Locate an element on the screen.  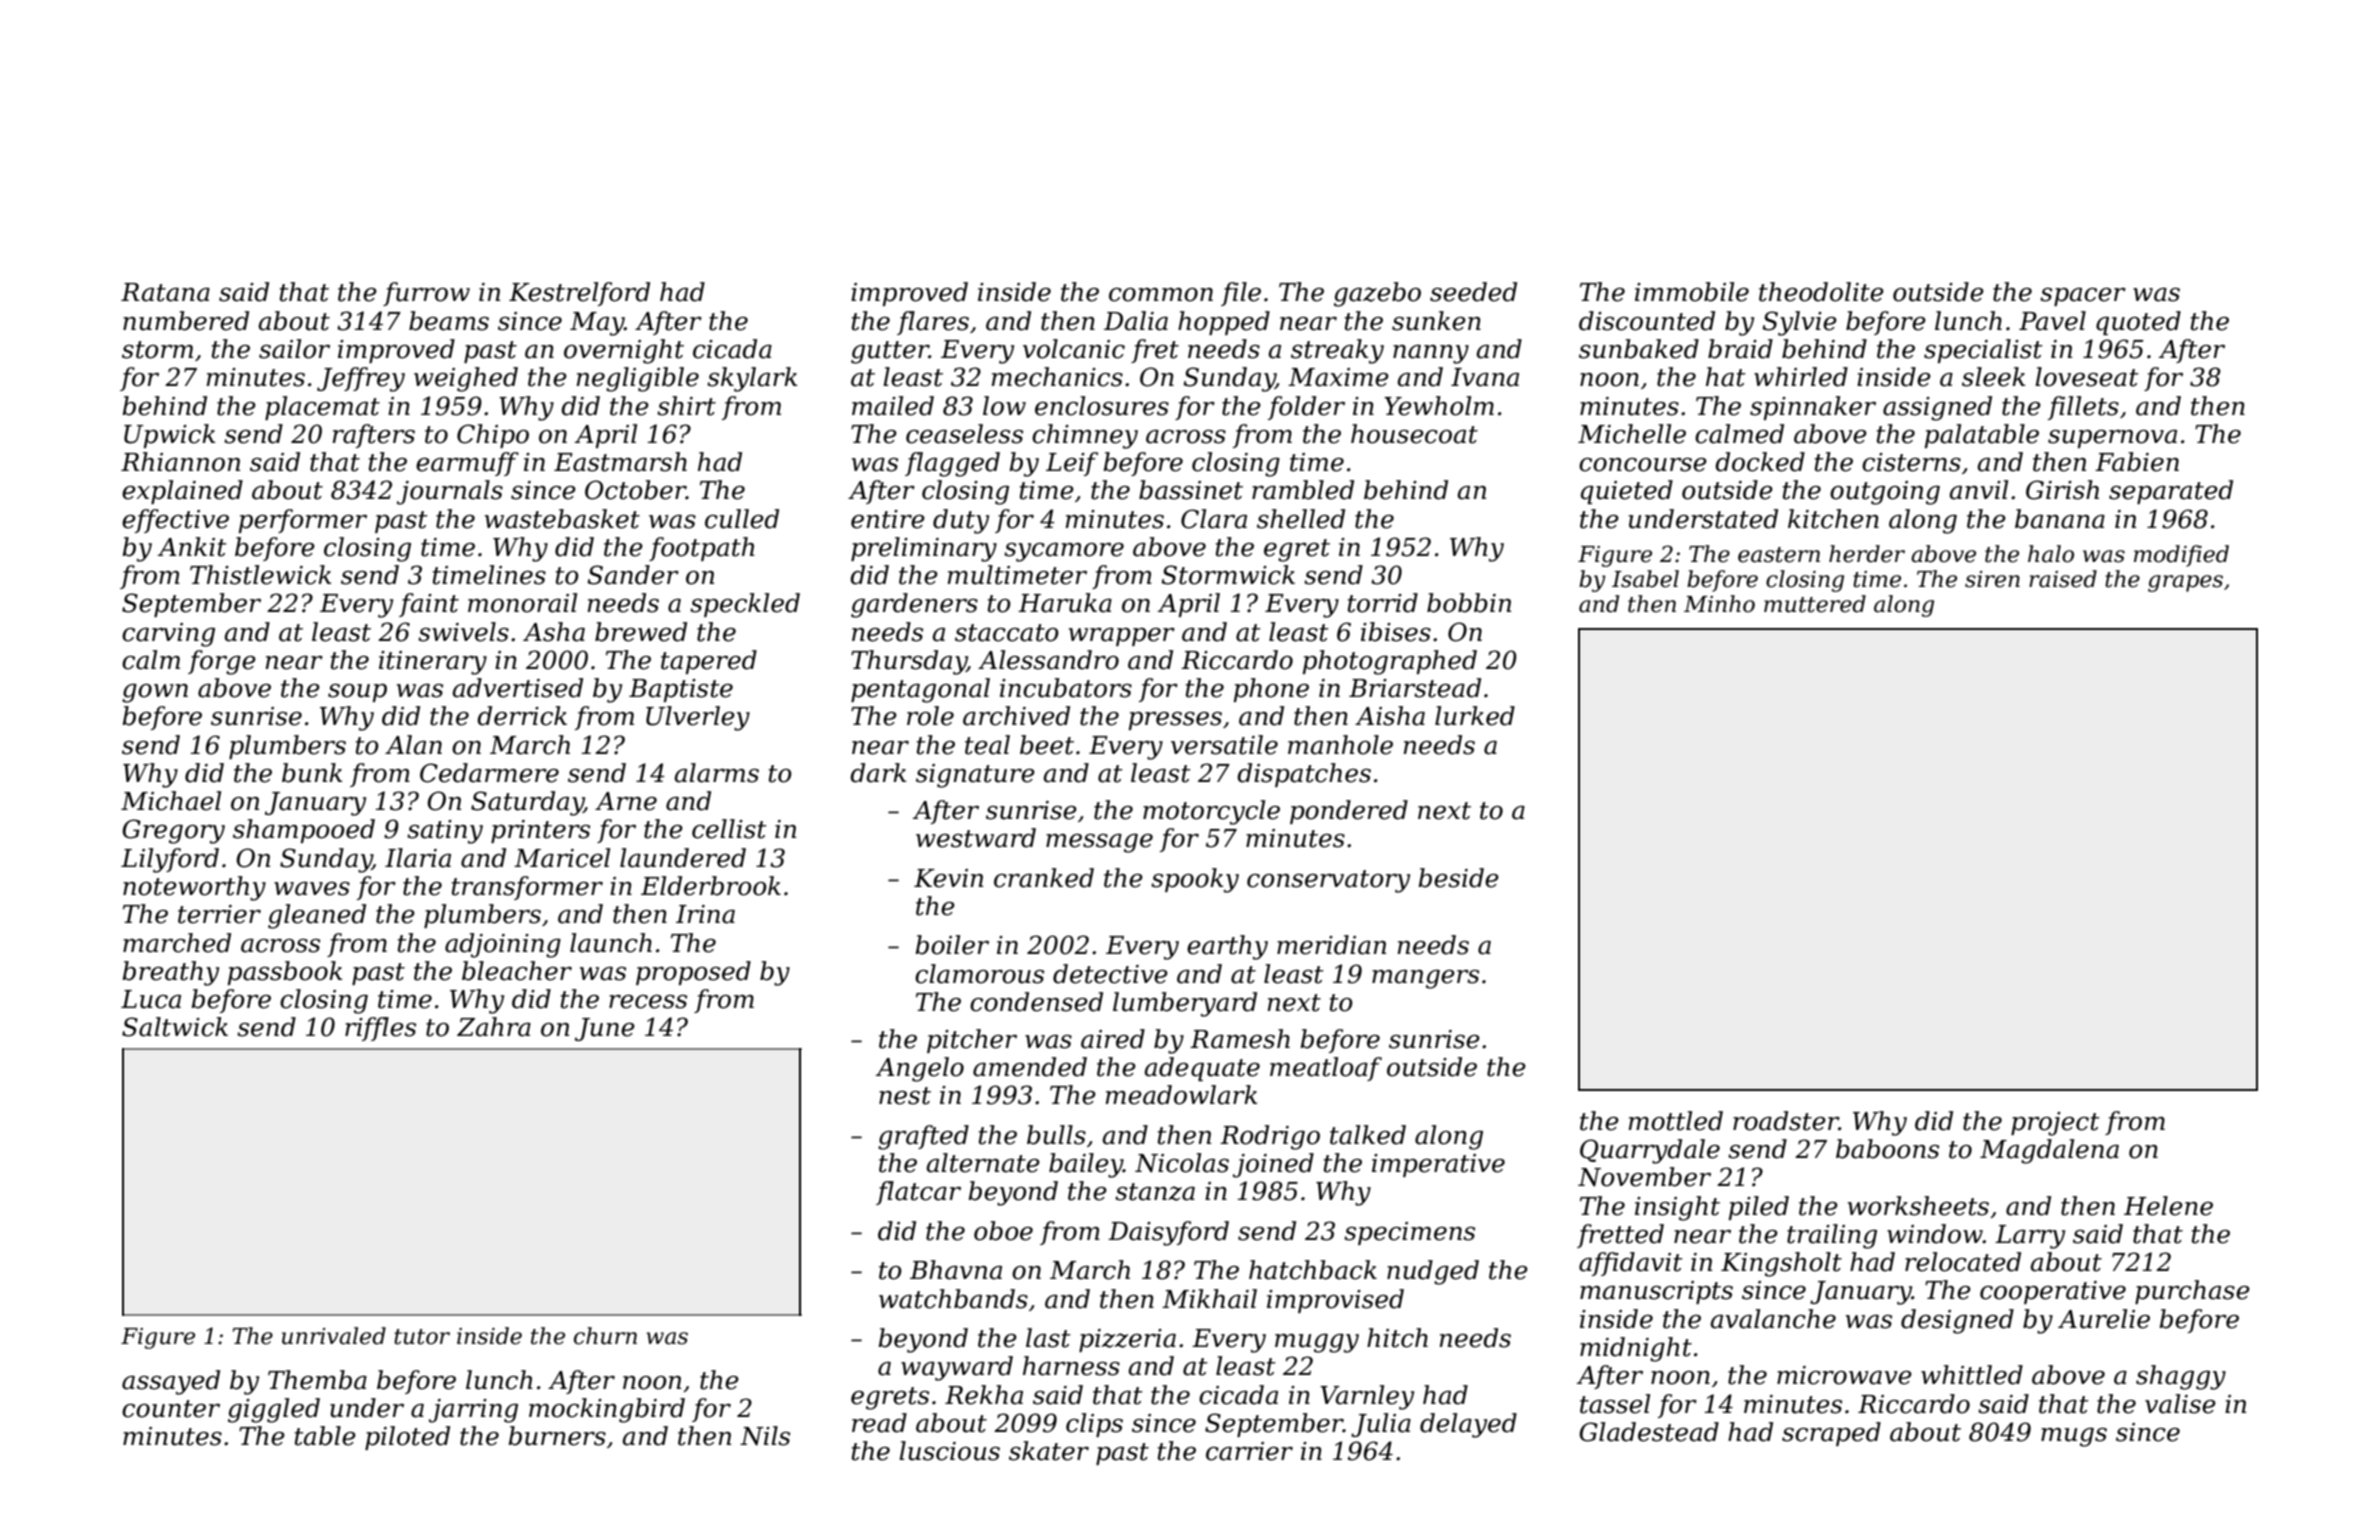
grapes is located at coordinates (2185, 583).
